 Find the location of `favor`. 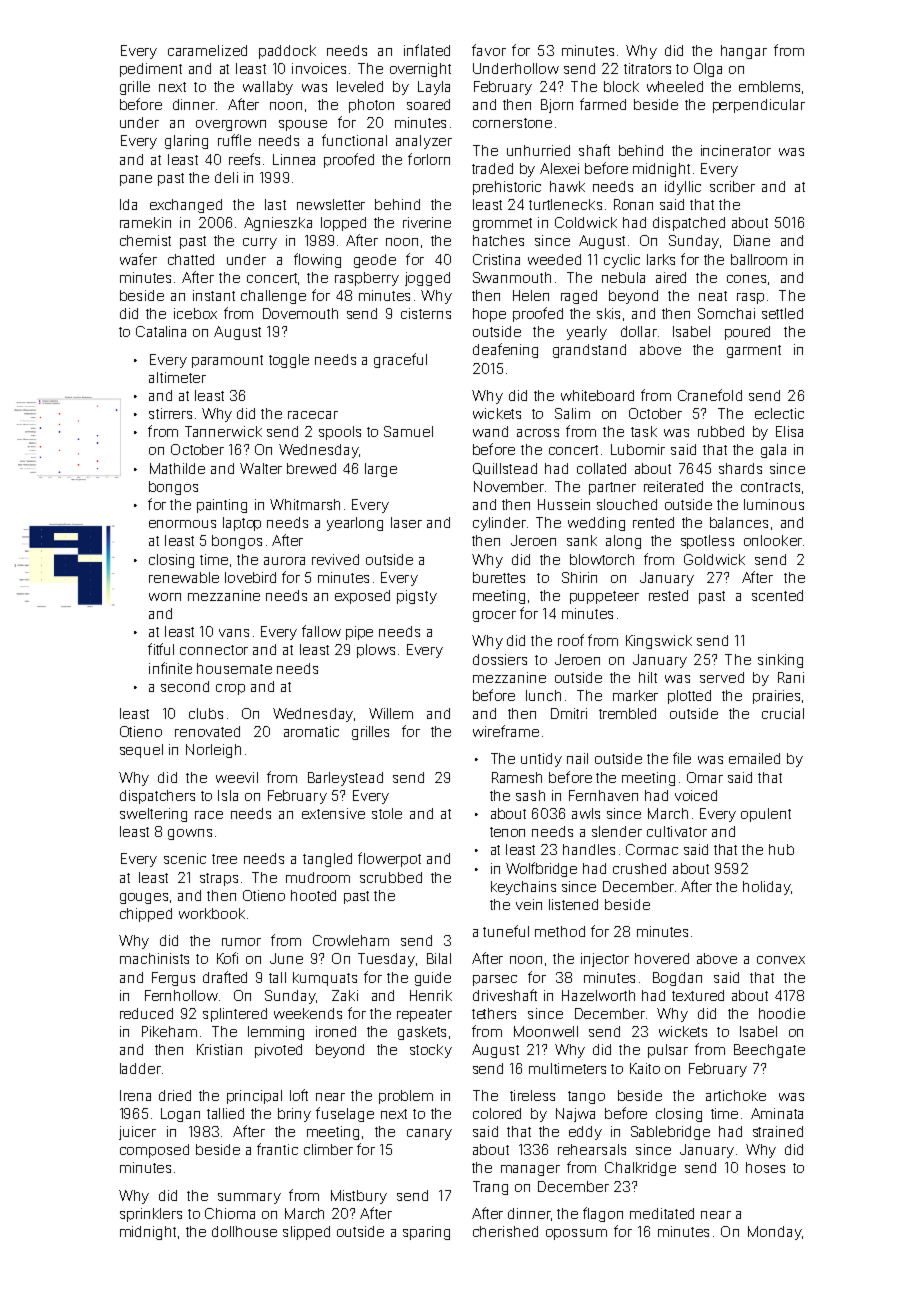

favor is located at coordinates (489, 50).
